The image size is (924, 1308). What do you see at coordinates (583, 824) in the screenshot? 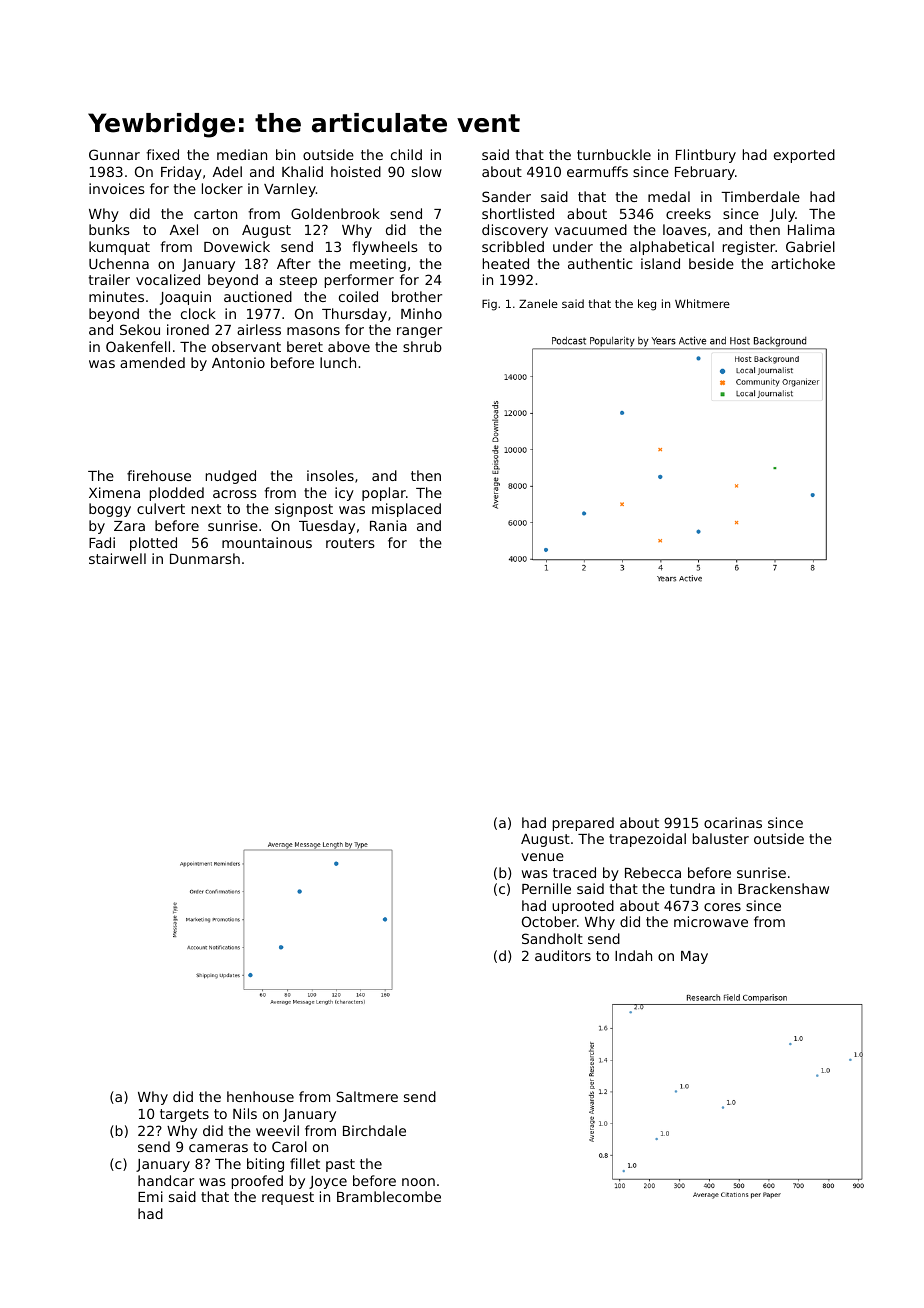
I see `prepared` at bounding box center [583, 824].
